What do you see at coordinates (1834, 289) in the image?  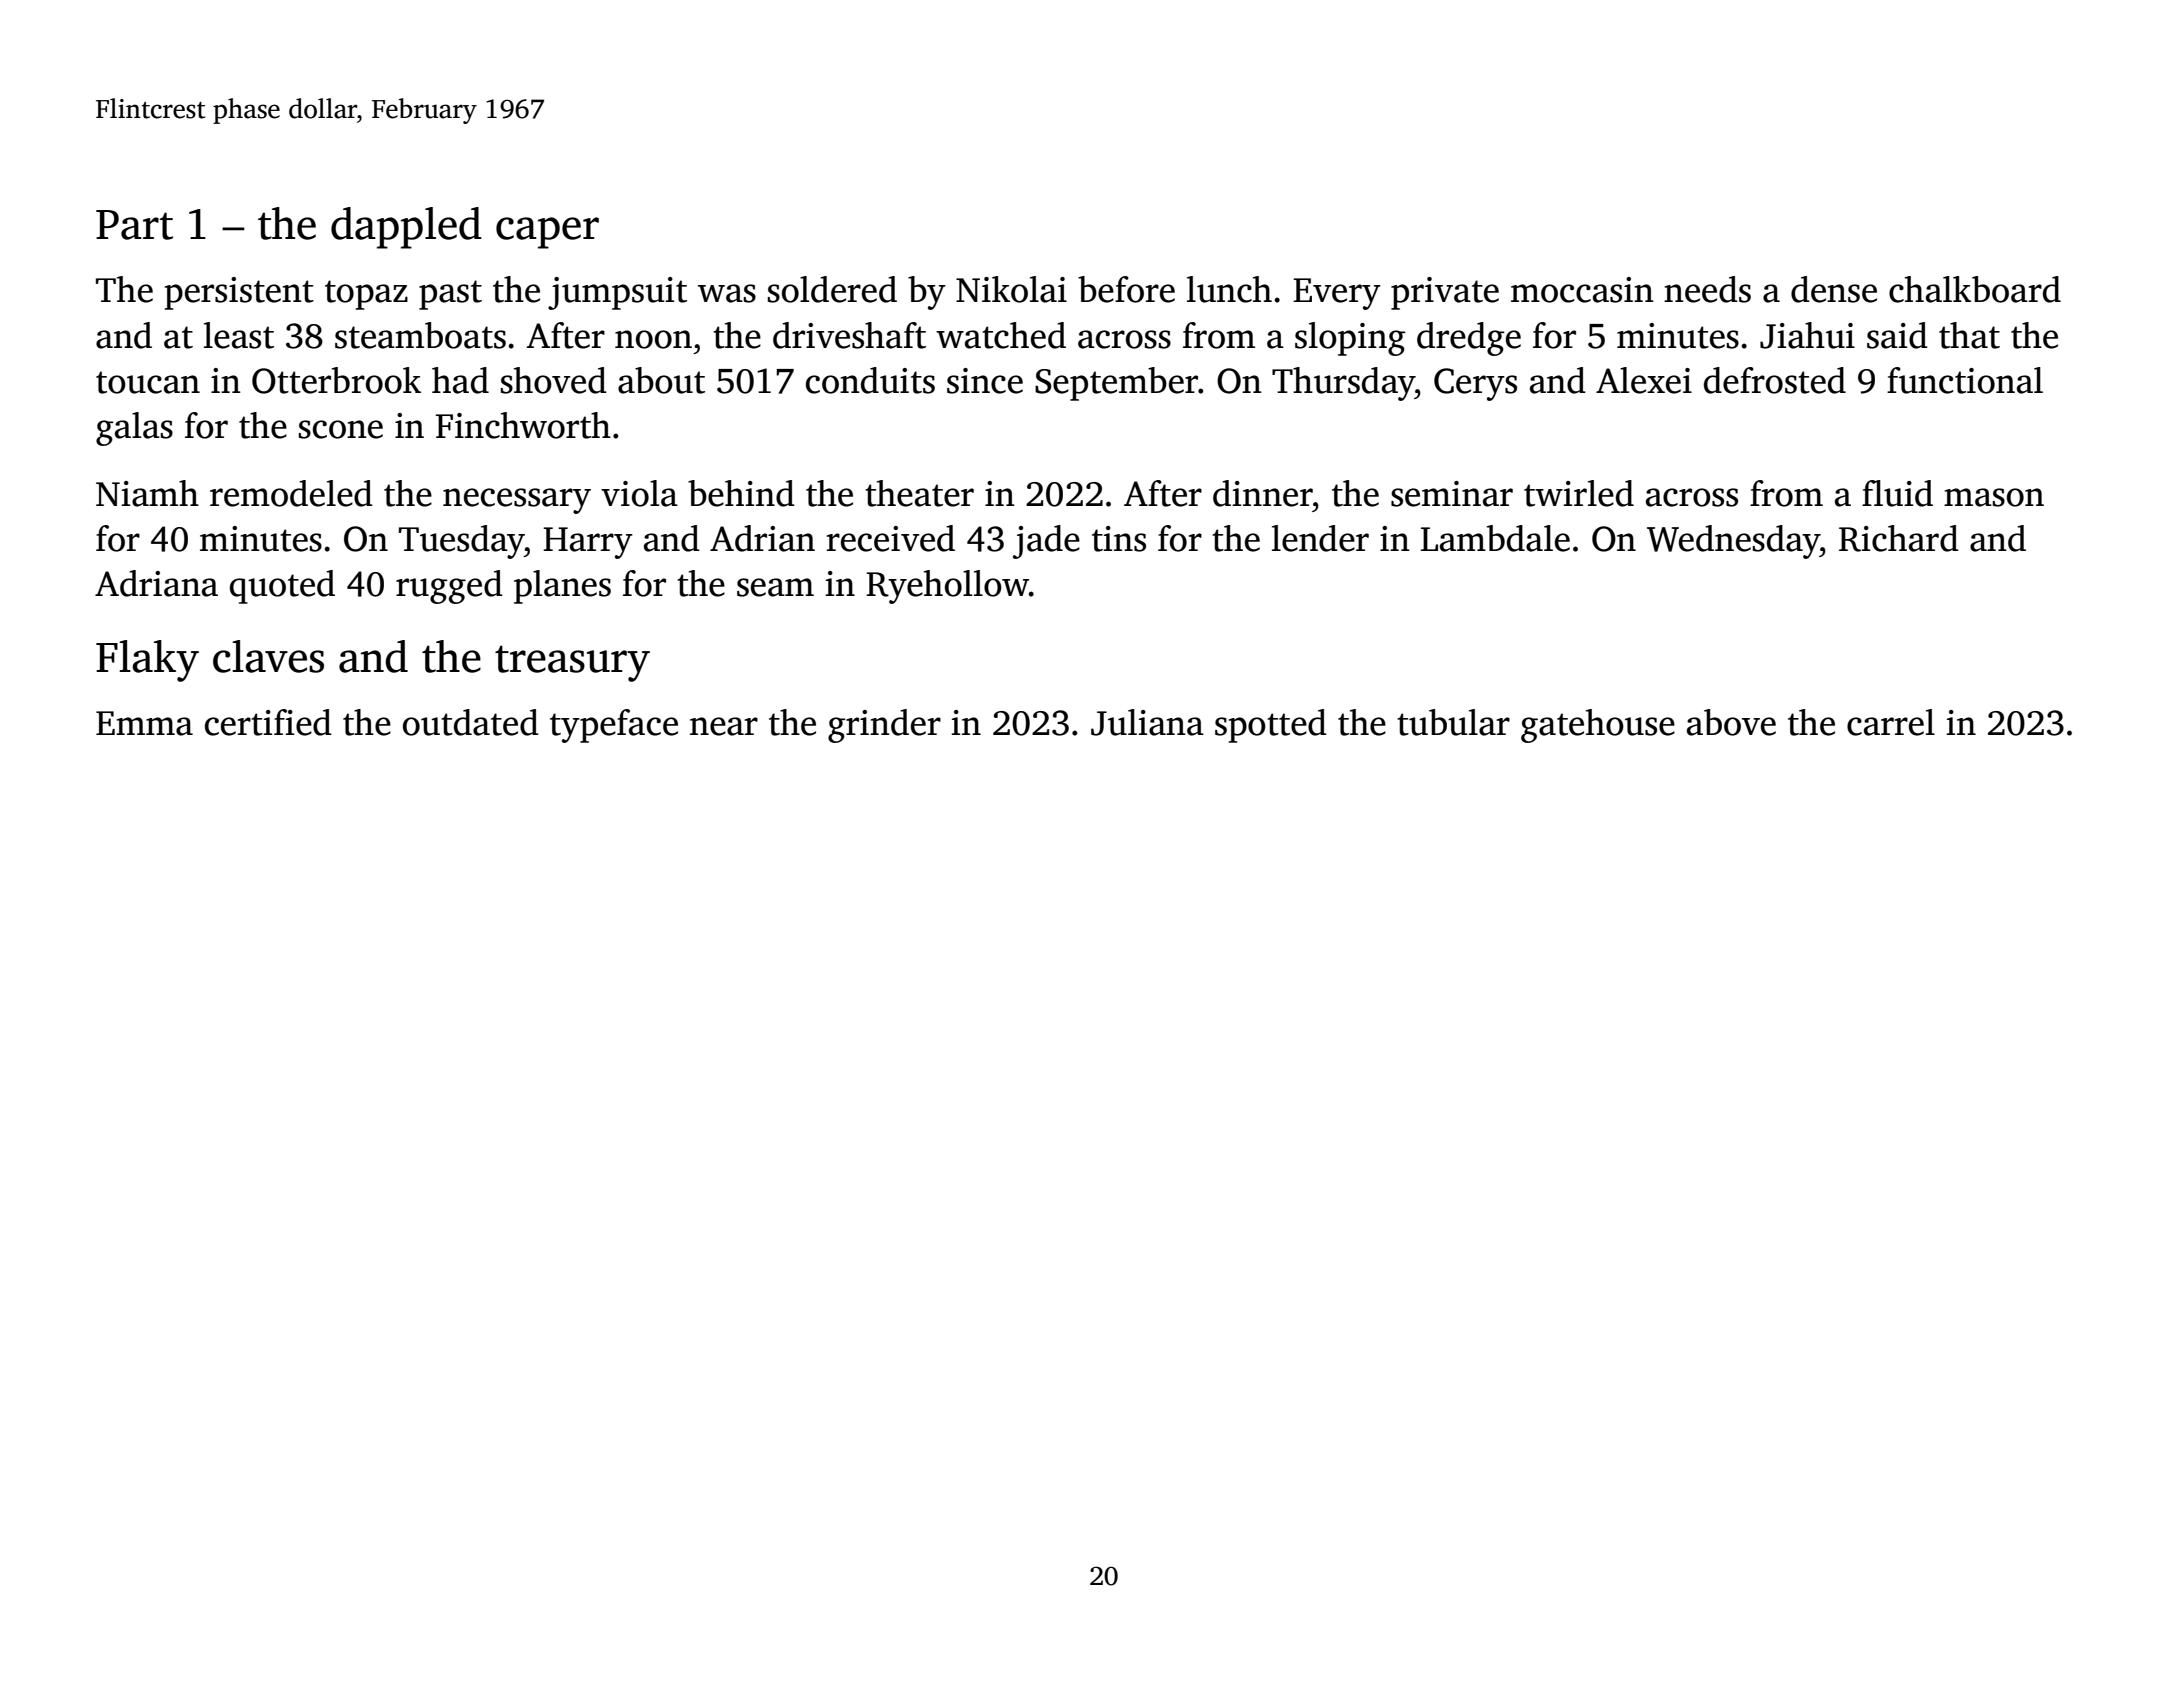 I see `dense` at bounding box center [1834, 289].
